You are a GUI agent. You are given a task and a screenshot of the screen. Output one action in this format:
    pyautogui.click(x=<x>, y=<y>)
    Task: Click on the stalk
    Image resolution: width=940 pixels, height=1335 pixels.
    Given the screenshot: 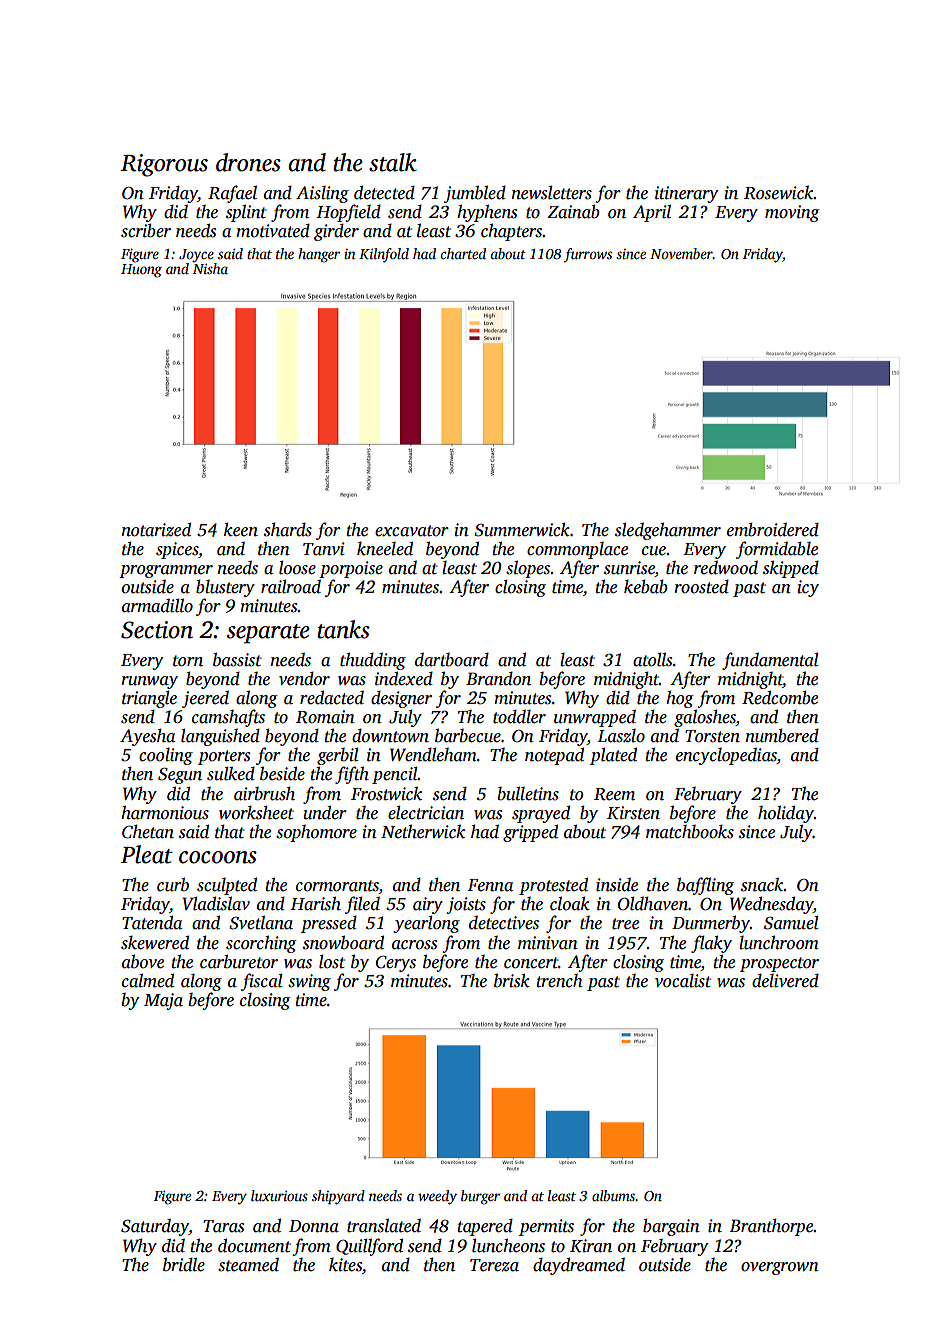 What is the action you would take?
    pyautogui.click(x=393, y=162)
